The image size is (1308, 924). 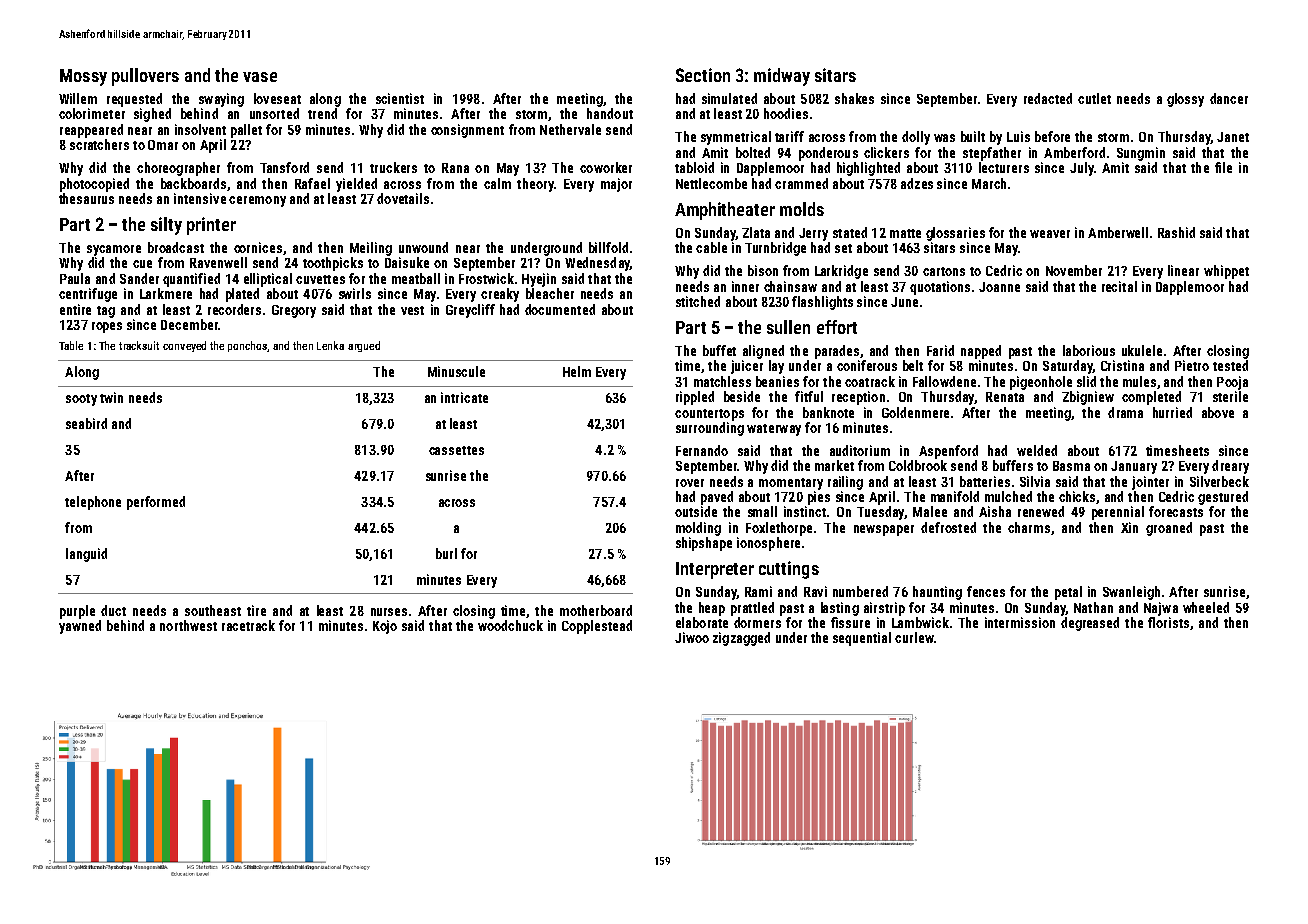 What do you see at coordinates (1230, 365) in the page?
I see `tested` at bounding box center [1230, 365].
